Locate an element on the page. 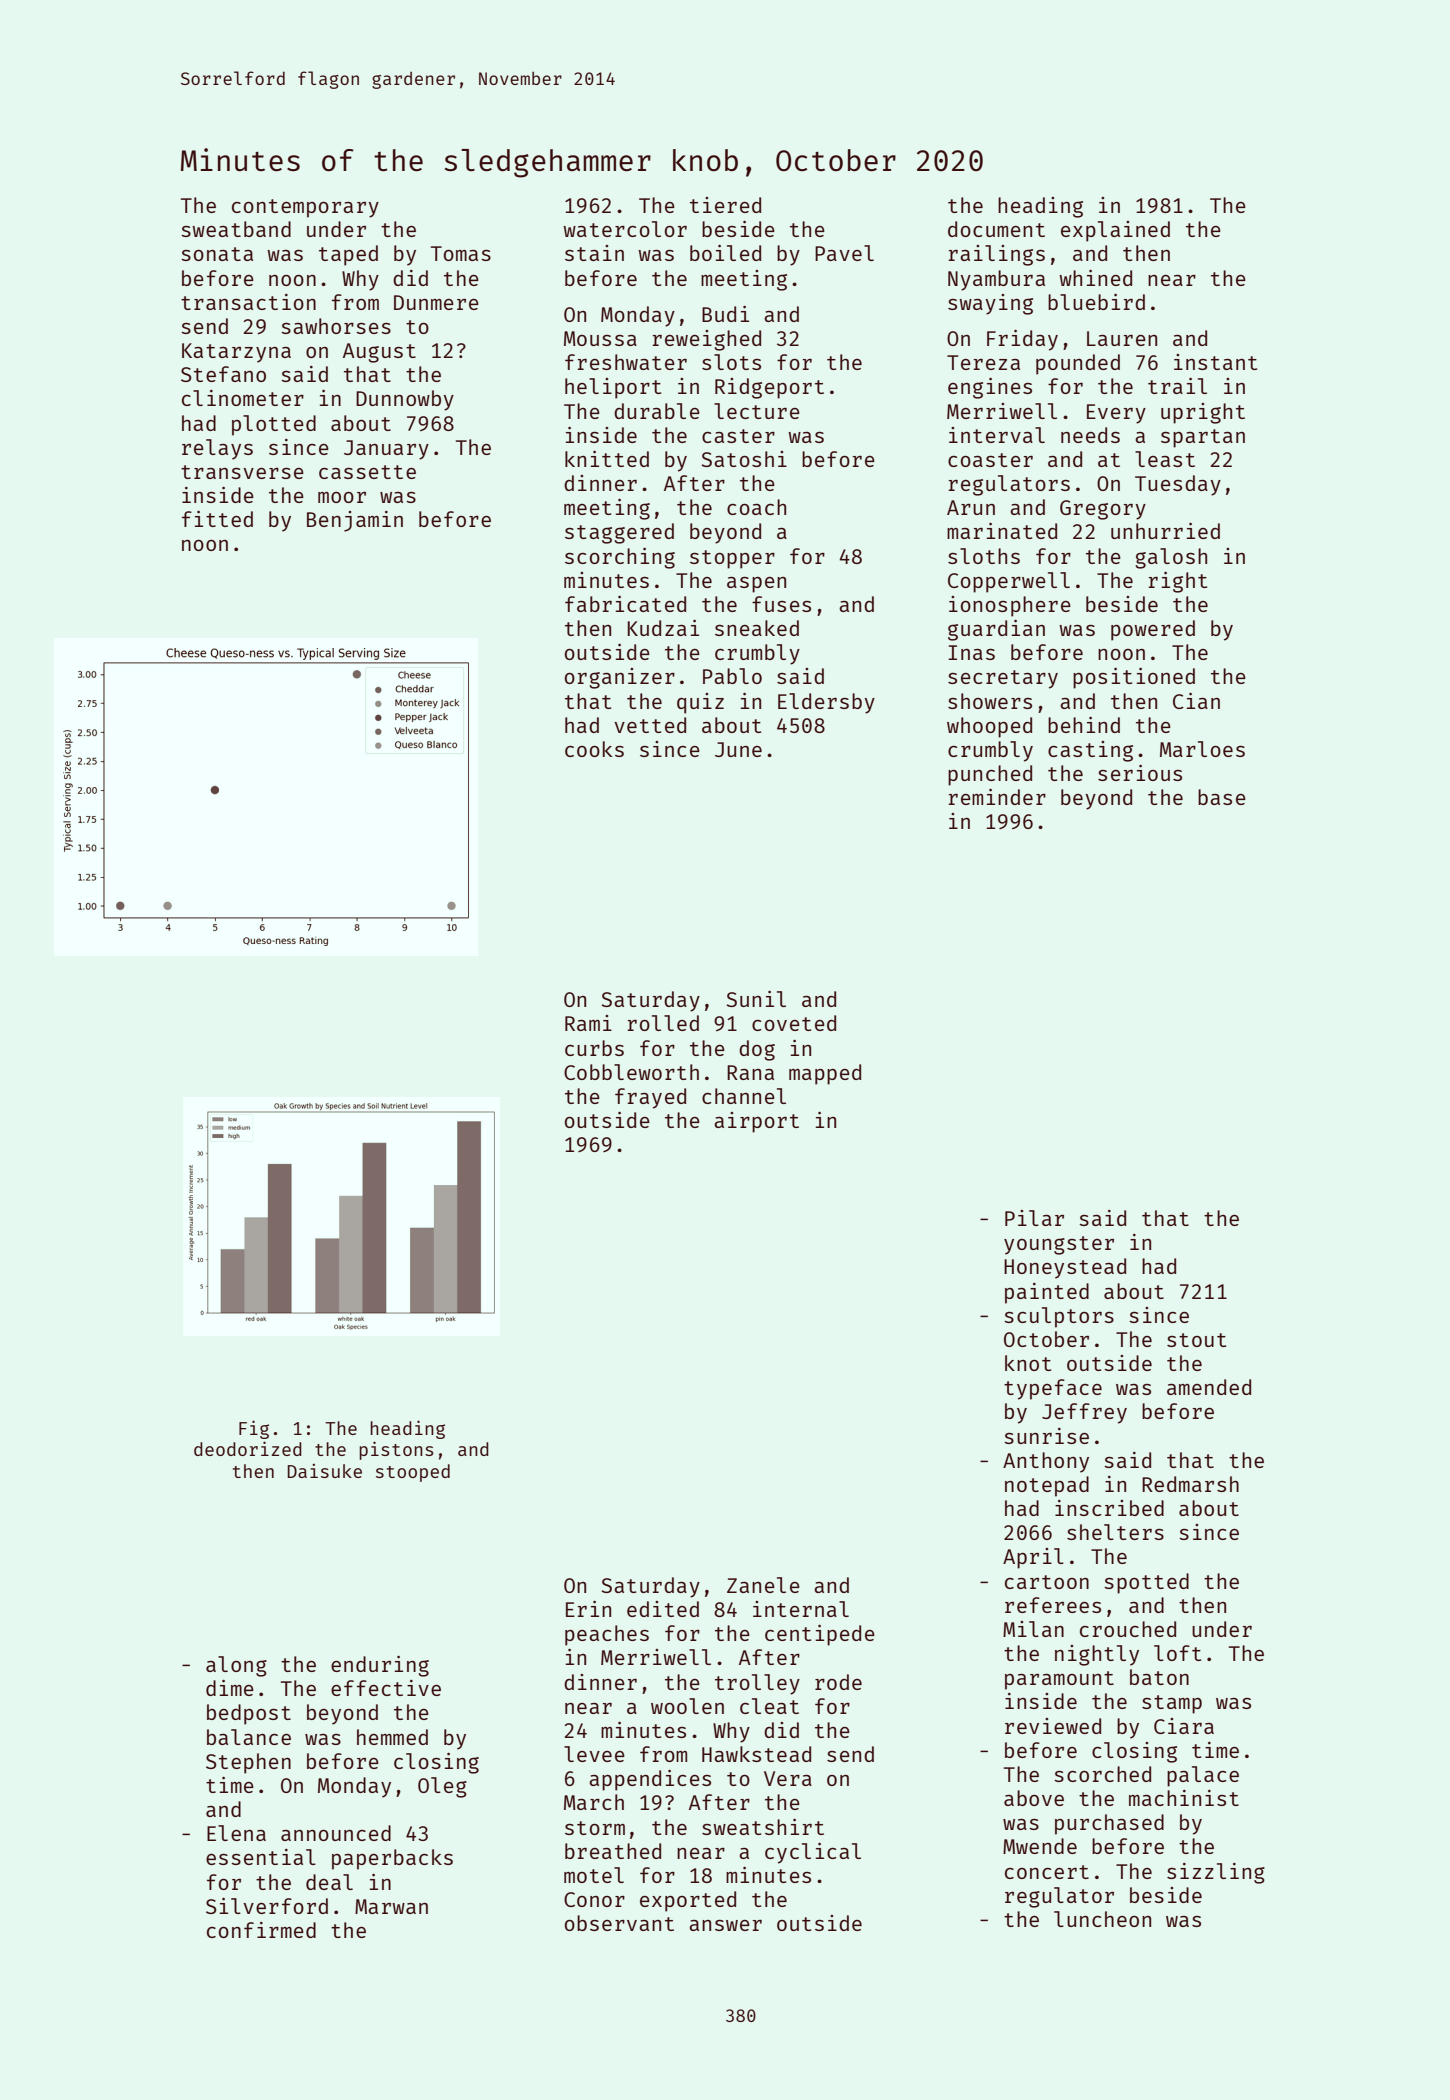 This document has height=2100, width=1450. Anthony is located at coordinates (1046, 1462).
